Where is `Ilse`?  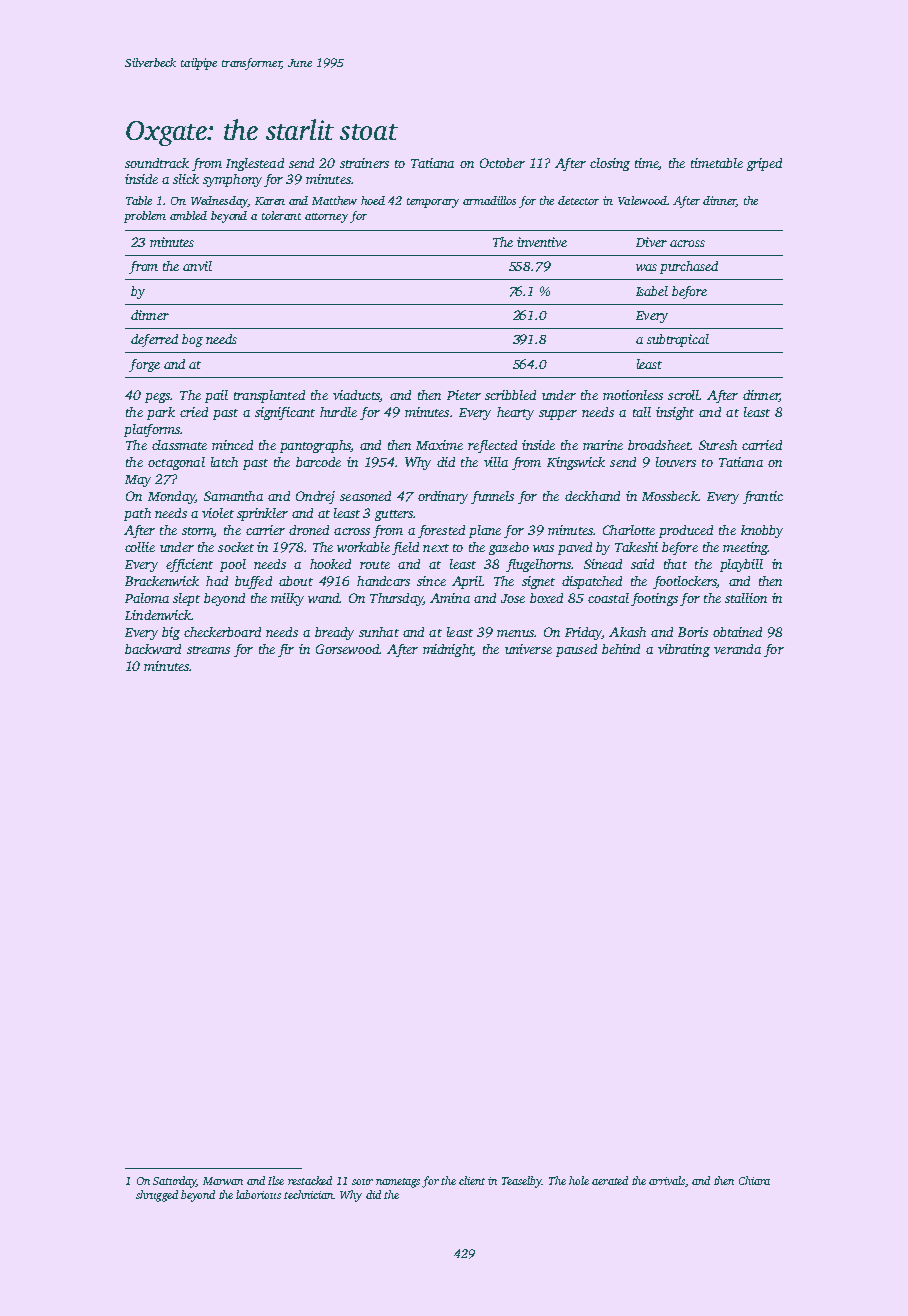 Ilse is located at coordinates (276, 1180).
